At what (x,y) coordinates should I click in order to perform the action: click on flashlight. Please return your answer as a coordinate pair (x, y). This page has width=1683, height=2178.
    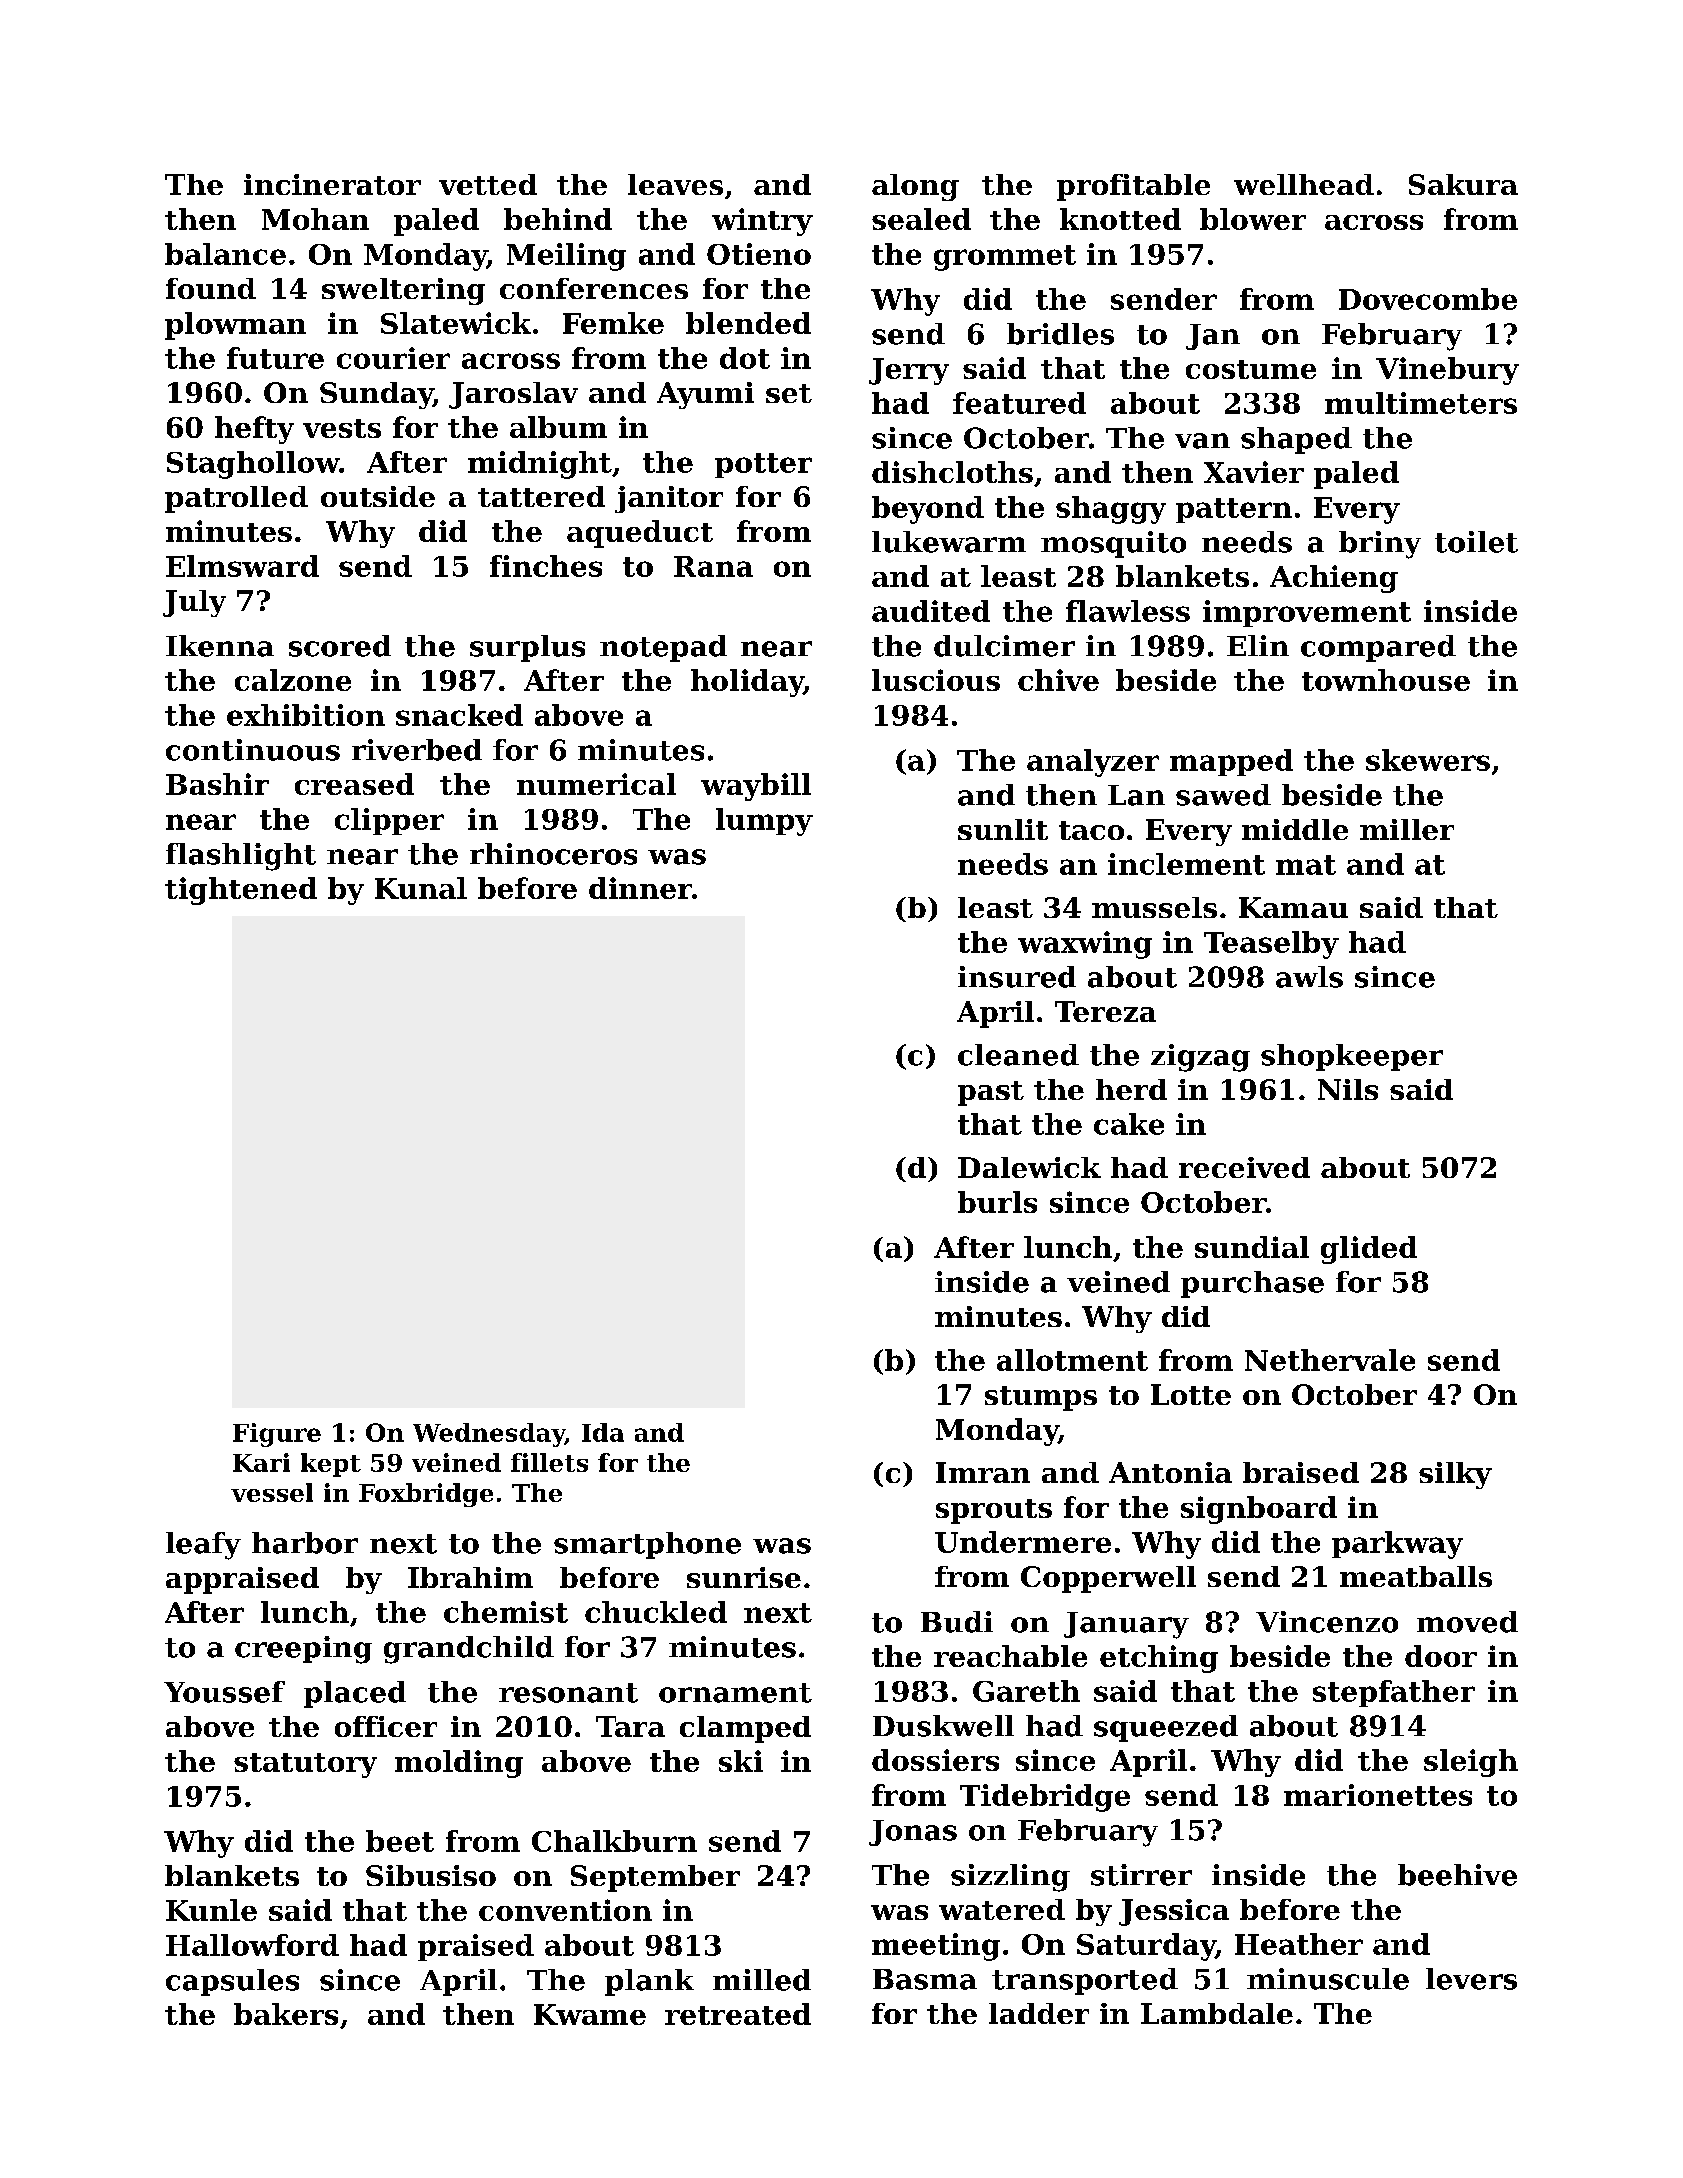
    Looking at the image, I should click on (241, 857).
